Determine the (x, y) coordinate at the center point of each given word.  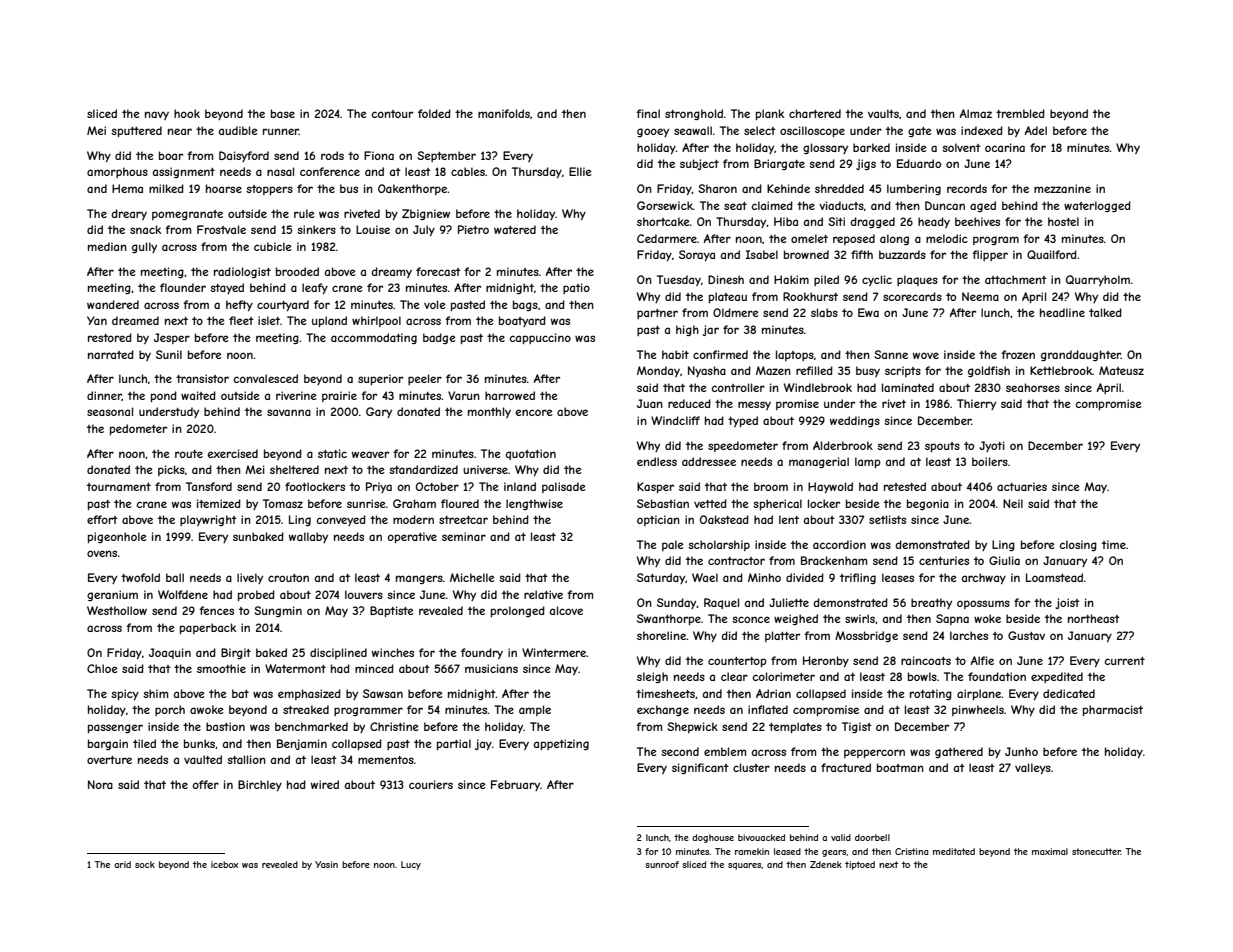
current (1124, 661)
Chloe (102, 668)
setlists (887, 519)
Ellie (580, 171)
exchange (663, 710)
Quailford (1052, 254)
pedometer (138, 429)
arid (122, 864)
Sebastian (663, 503)
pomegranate (187, 215)
